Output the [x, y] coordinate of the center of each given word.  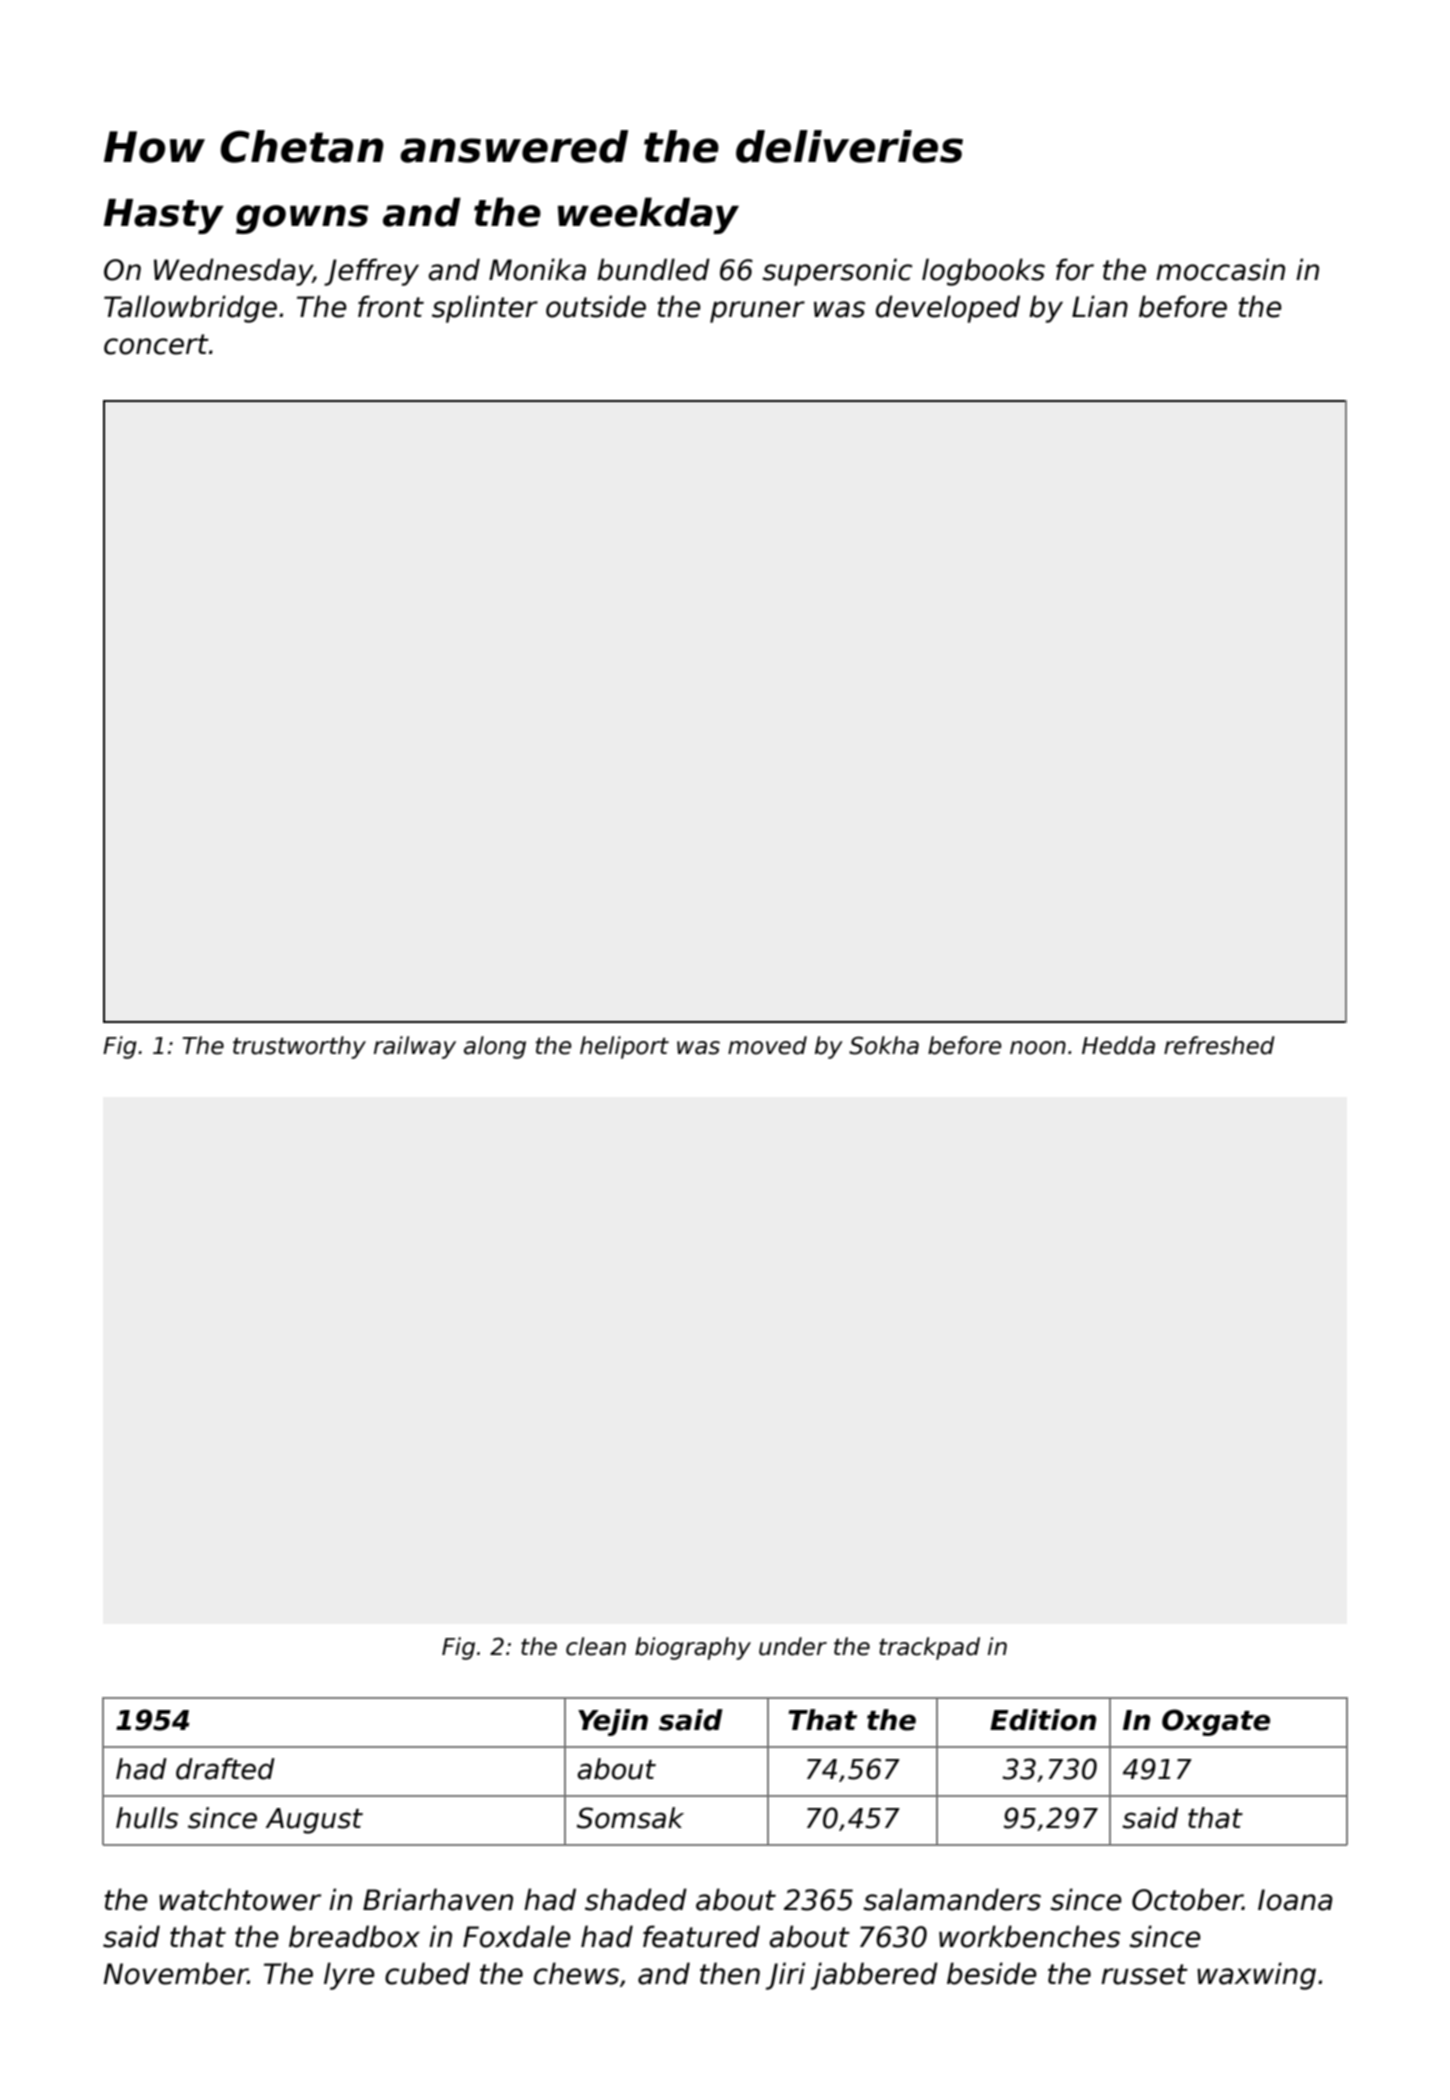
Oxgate [1216, 1722]
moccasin [1220, 269]
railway [415, 1047]
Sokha [884, 1045]
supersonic [837, 272]
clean [596, 1646]
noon [1038, 1048]
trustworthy [299, 1047]
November [175, 1973]
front [391, 306]
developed [948, 309]
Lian [1100, 306]
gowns [302, 219]
